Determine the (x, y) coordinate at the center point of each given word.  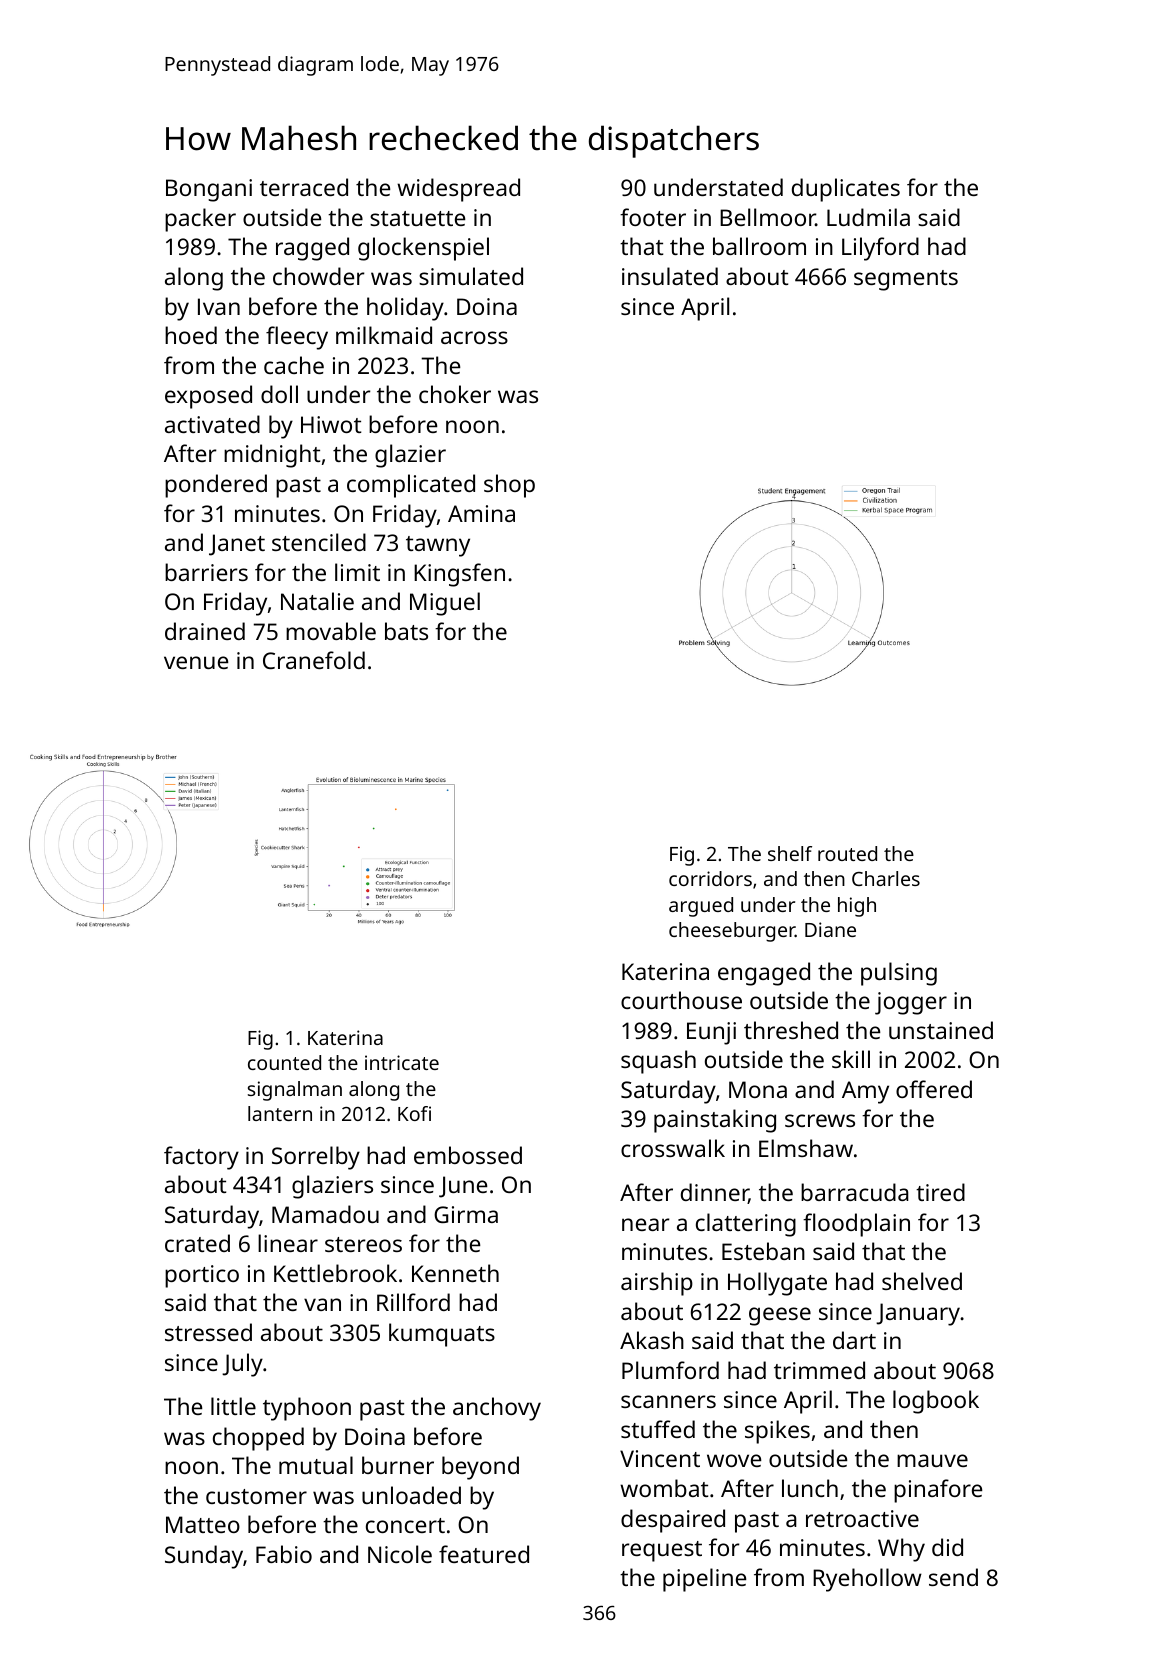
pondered (216, 486)
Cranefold (314, 660)
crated (197, 1243)
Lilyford (880, 249)
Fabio (284, 1554)
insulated (670, 276)
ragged (312, 249)
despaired (673, 1521)
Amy (865, 1092)
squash (658, 1062)
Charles (886, 878)
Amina (481, 513)
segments (906, 280)
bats (406, 631)
